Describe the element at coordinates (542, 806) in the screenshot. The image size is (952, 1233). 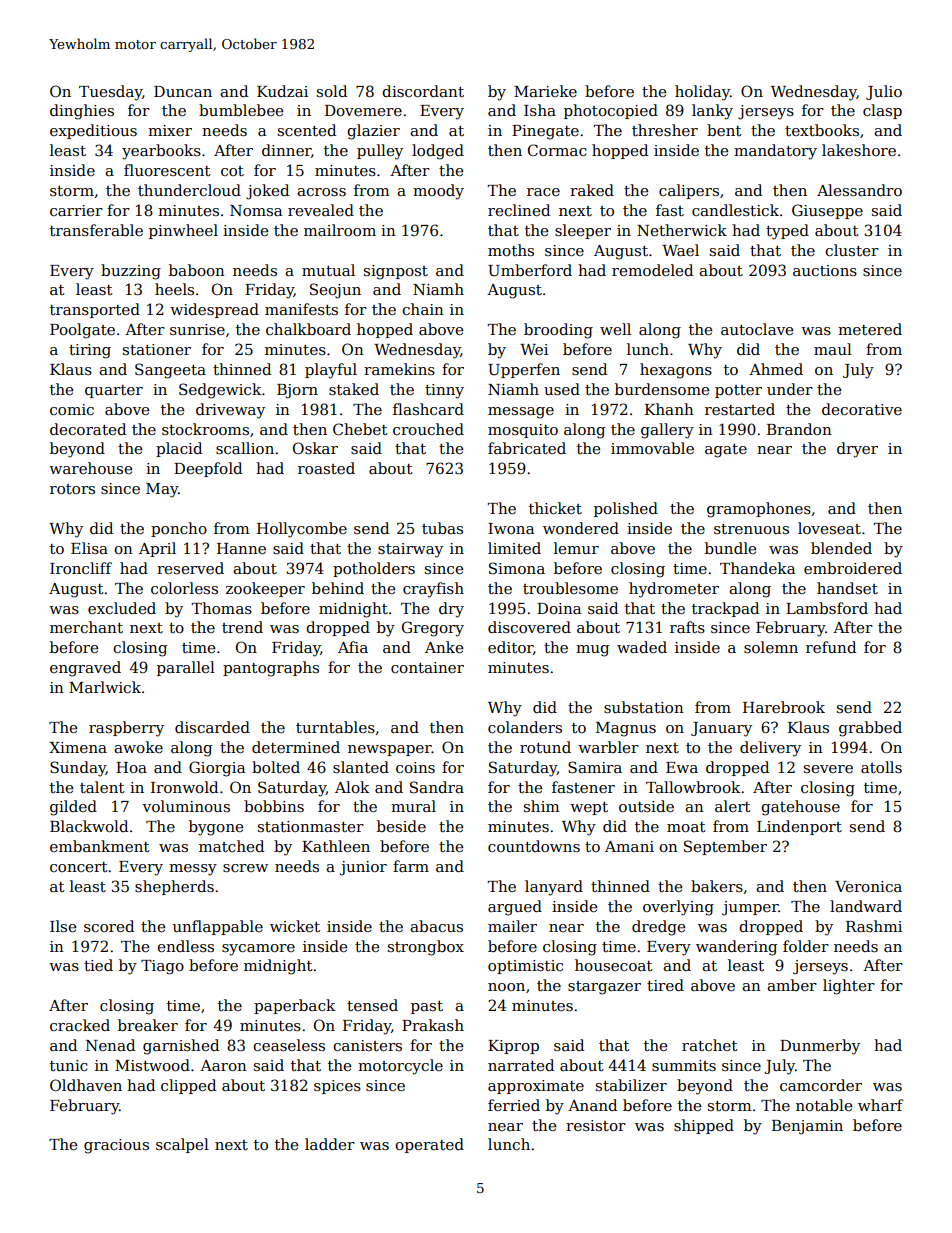
I see `shim` at that location.
